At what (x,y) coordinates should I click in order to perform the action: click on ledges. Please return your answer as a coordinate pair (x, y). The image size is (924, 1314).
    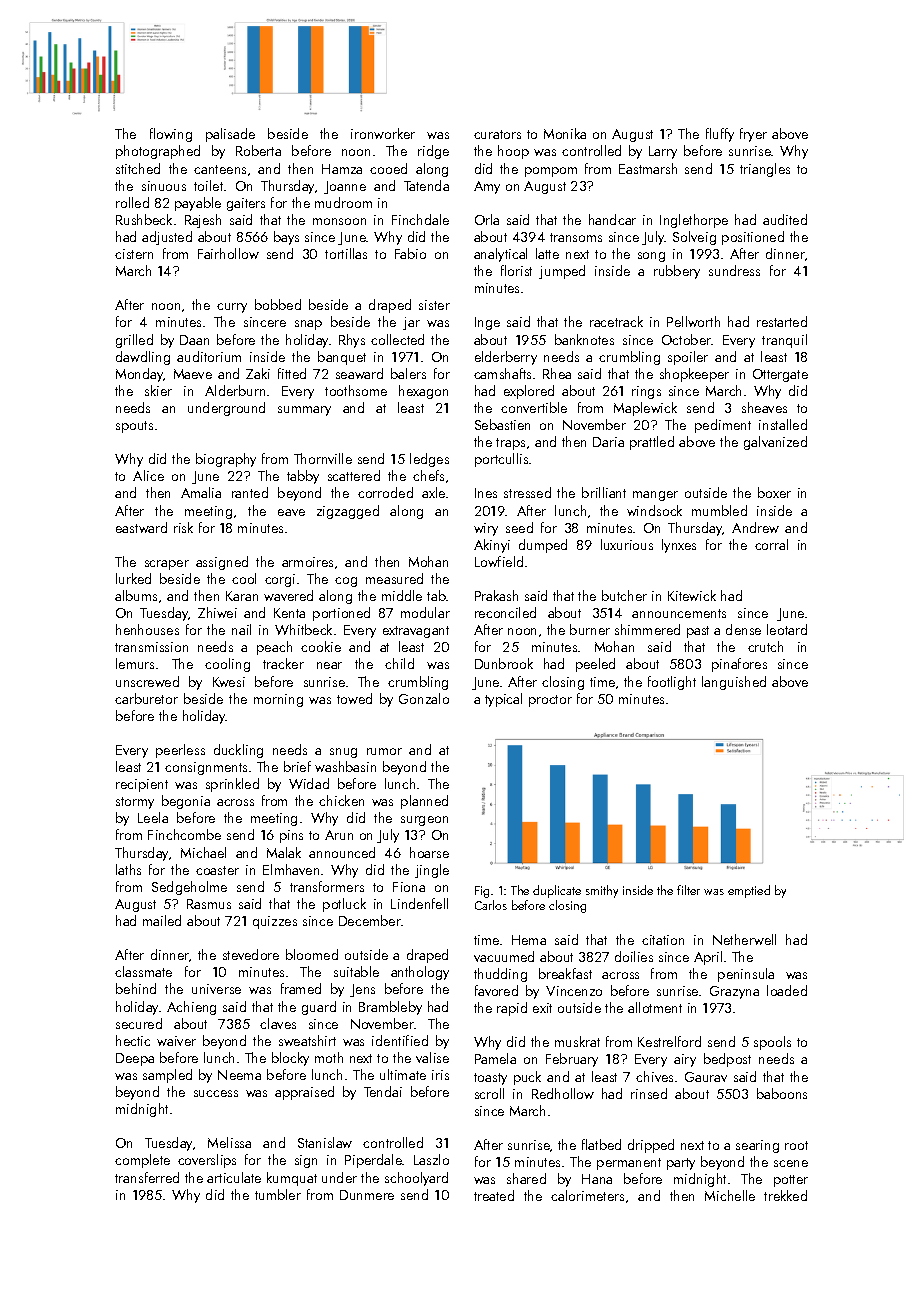
    Looking at the image, I should click on (429, 460).
